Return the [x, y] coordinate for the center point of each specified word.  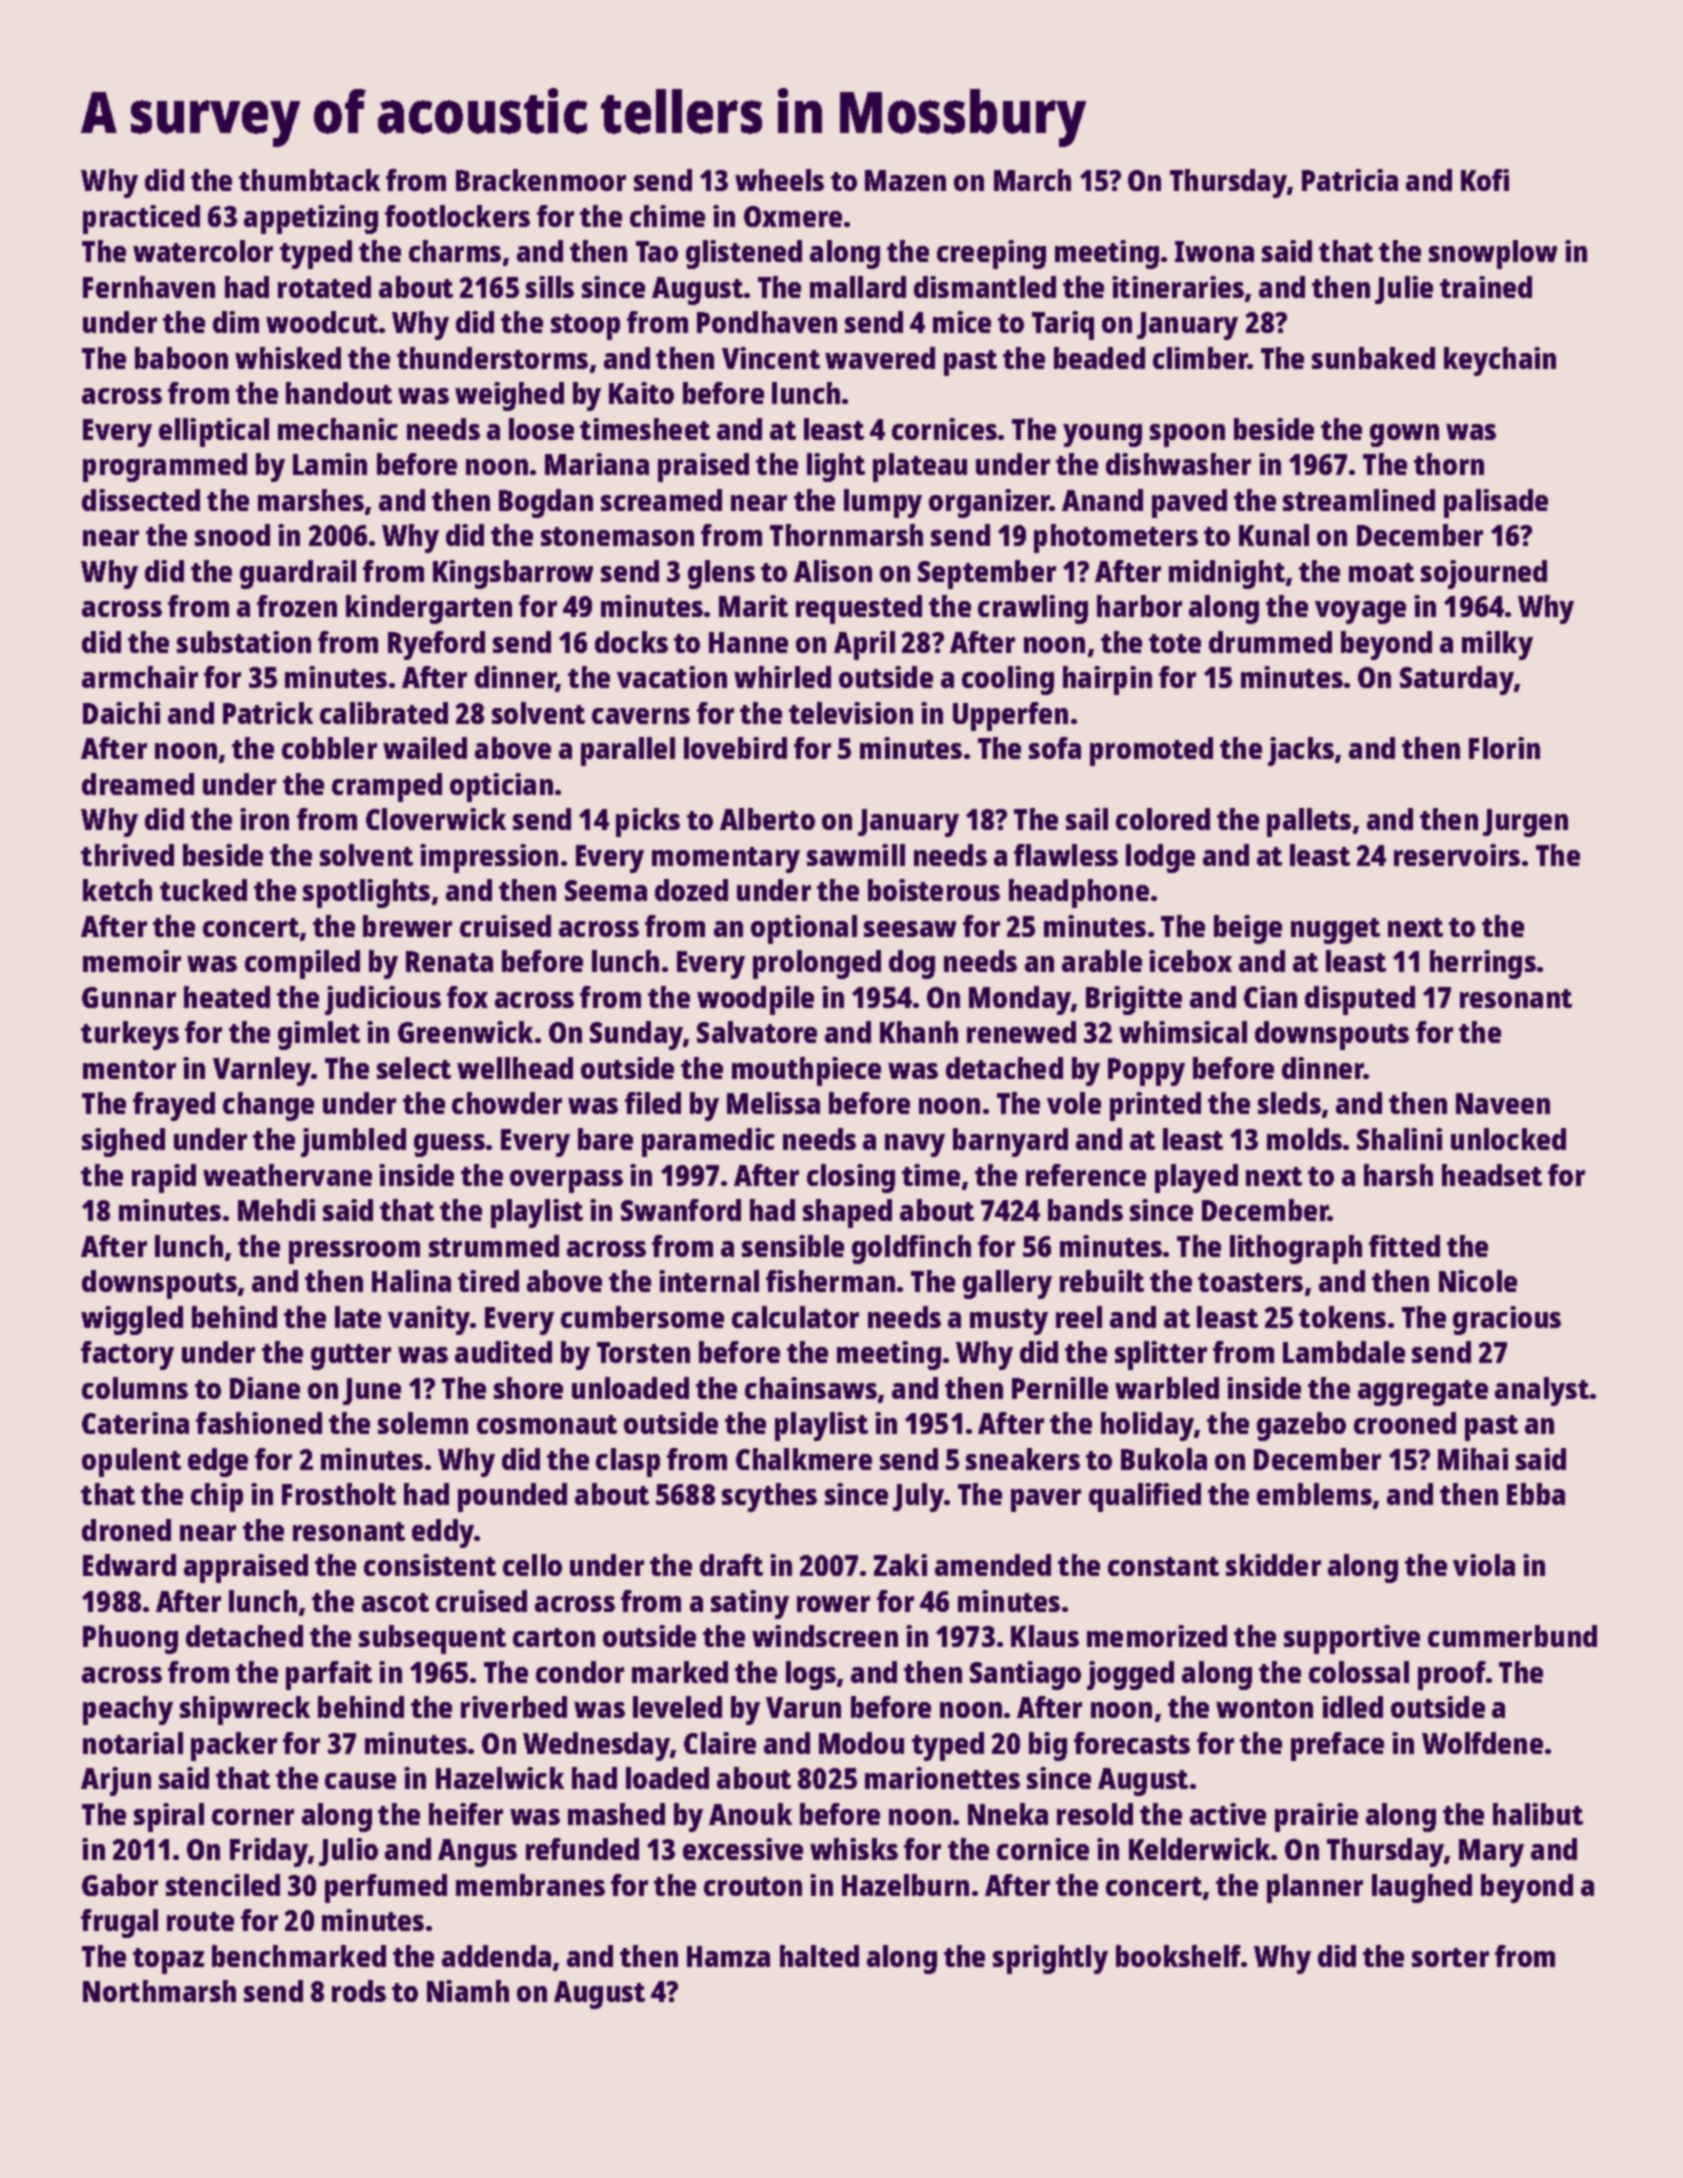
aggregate [1423, 1393]
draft [731, 1565]
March [1032, 180]
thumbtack [309, 180]
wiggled [132, 1320]
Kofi [1485, 180]
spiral [169, 1817]
